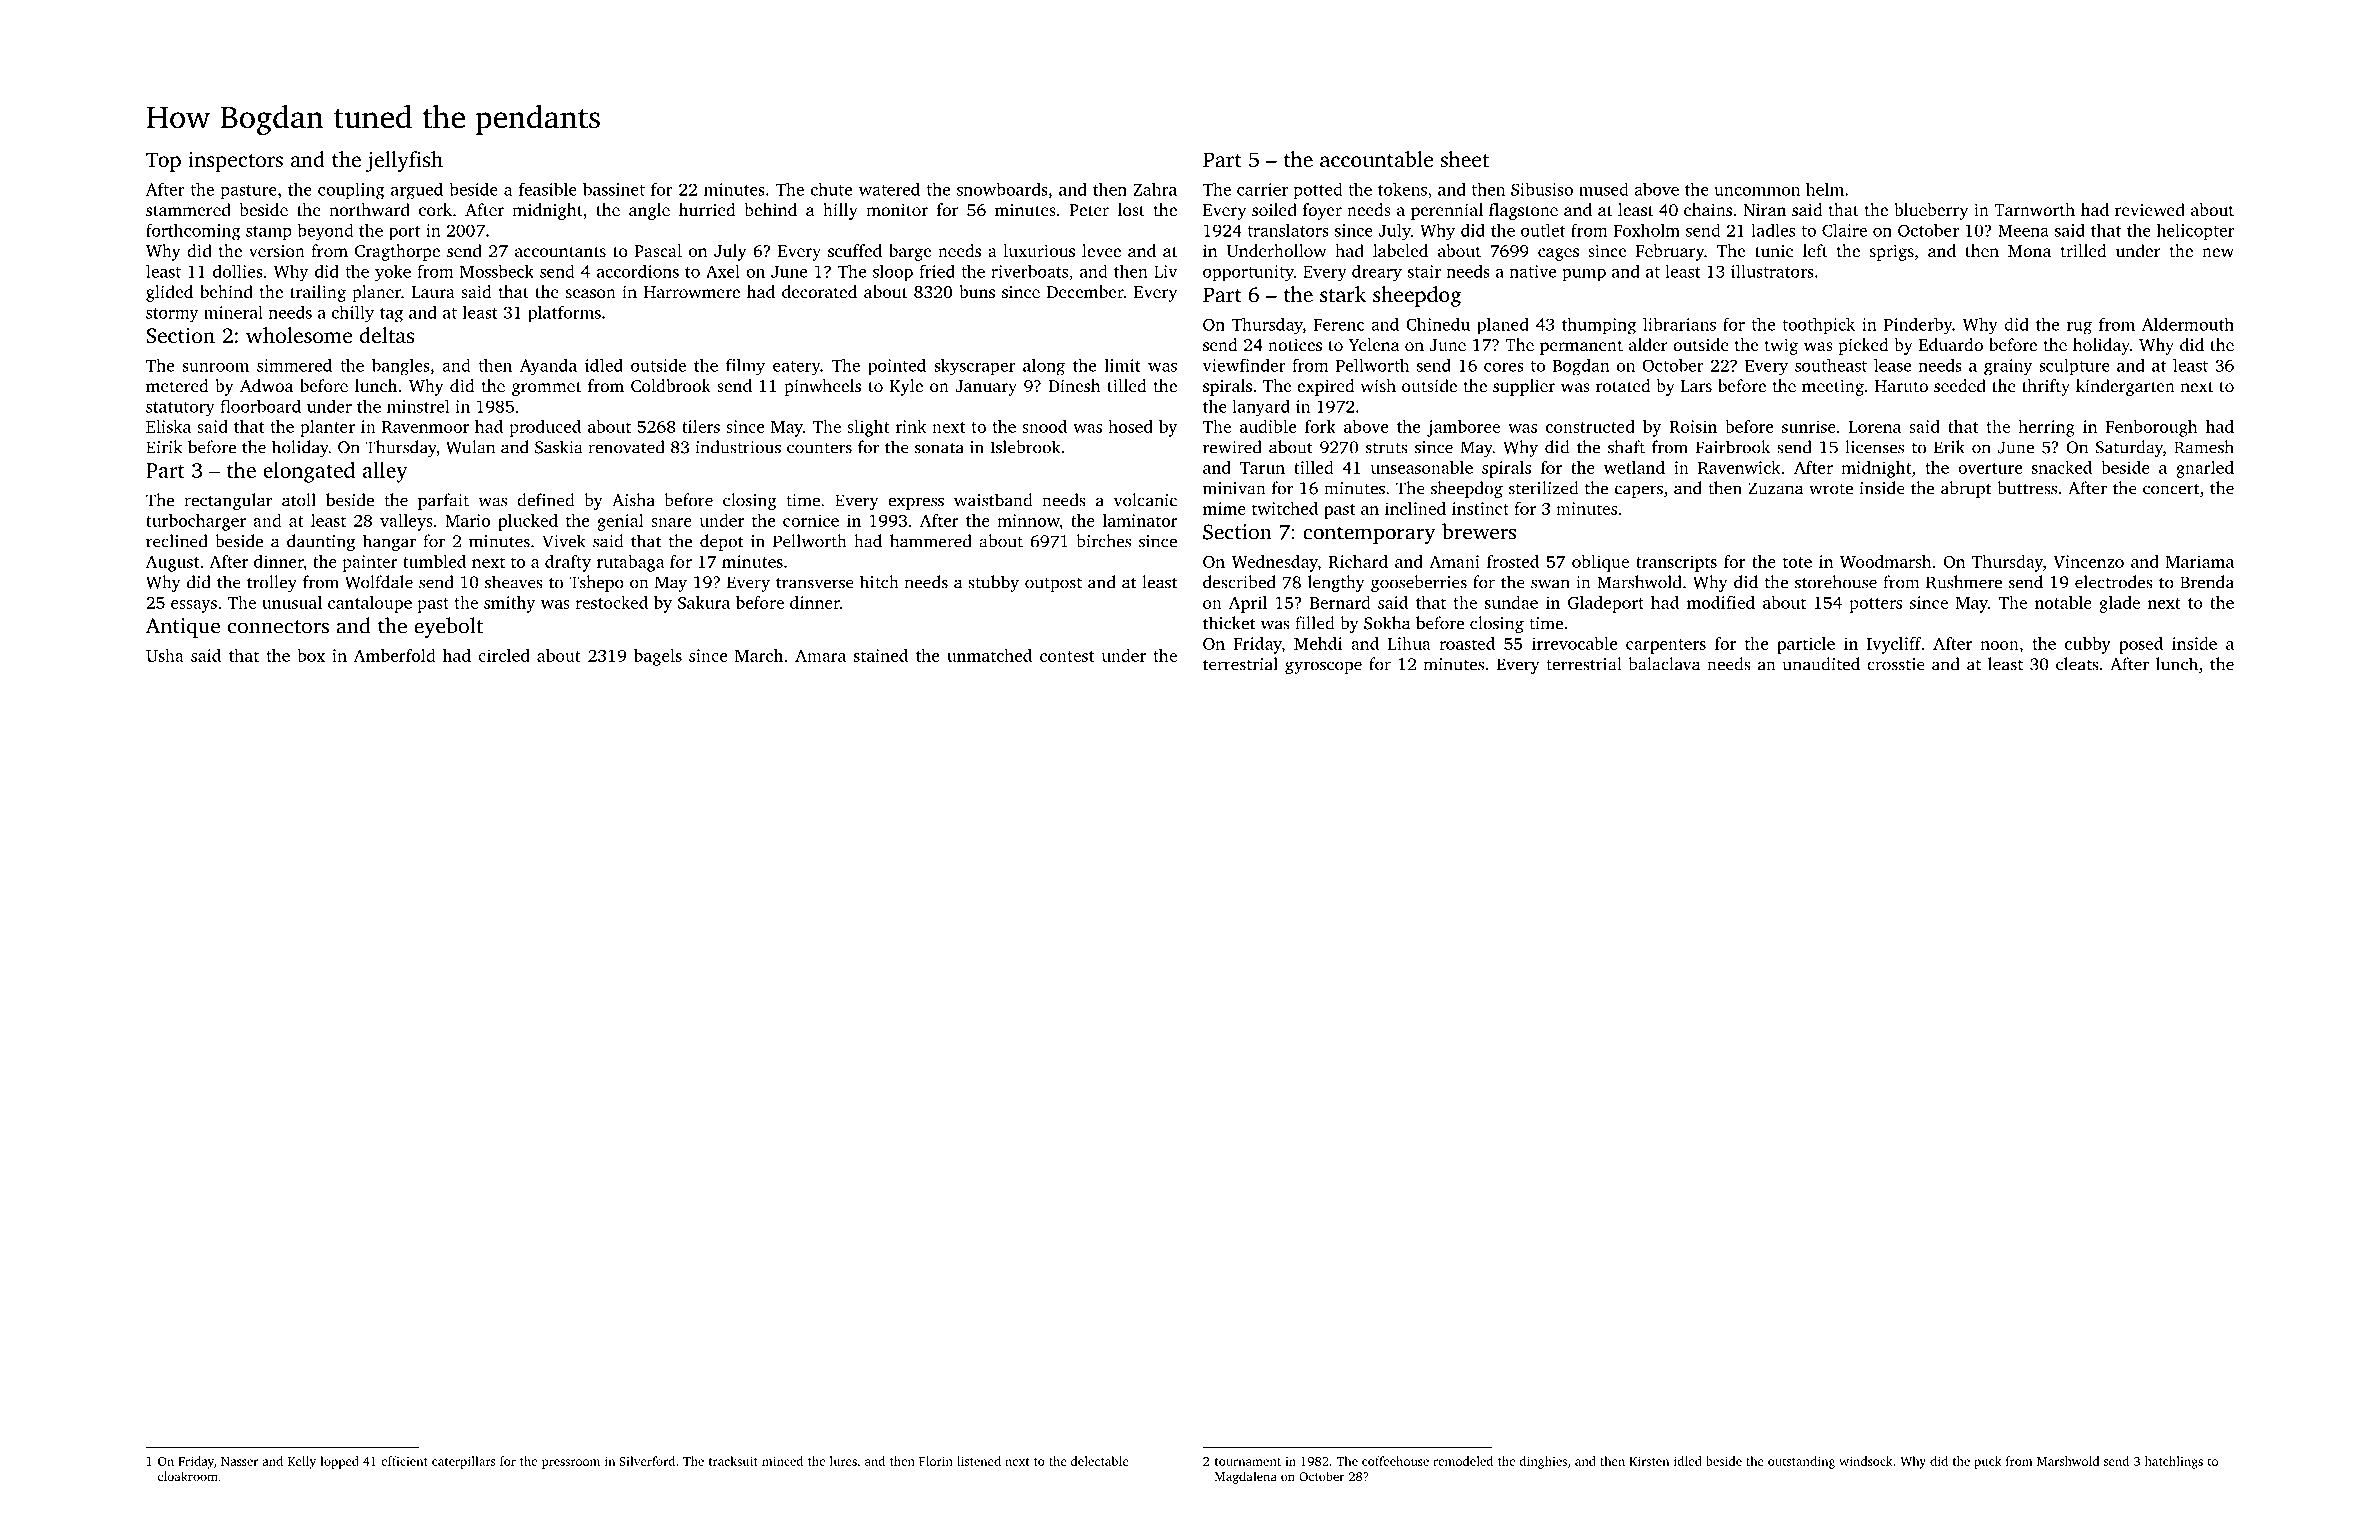  I want to click on snare, so click(671, 522).
